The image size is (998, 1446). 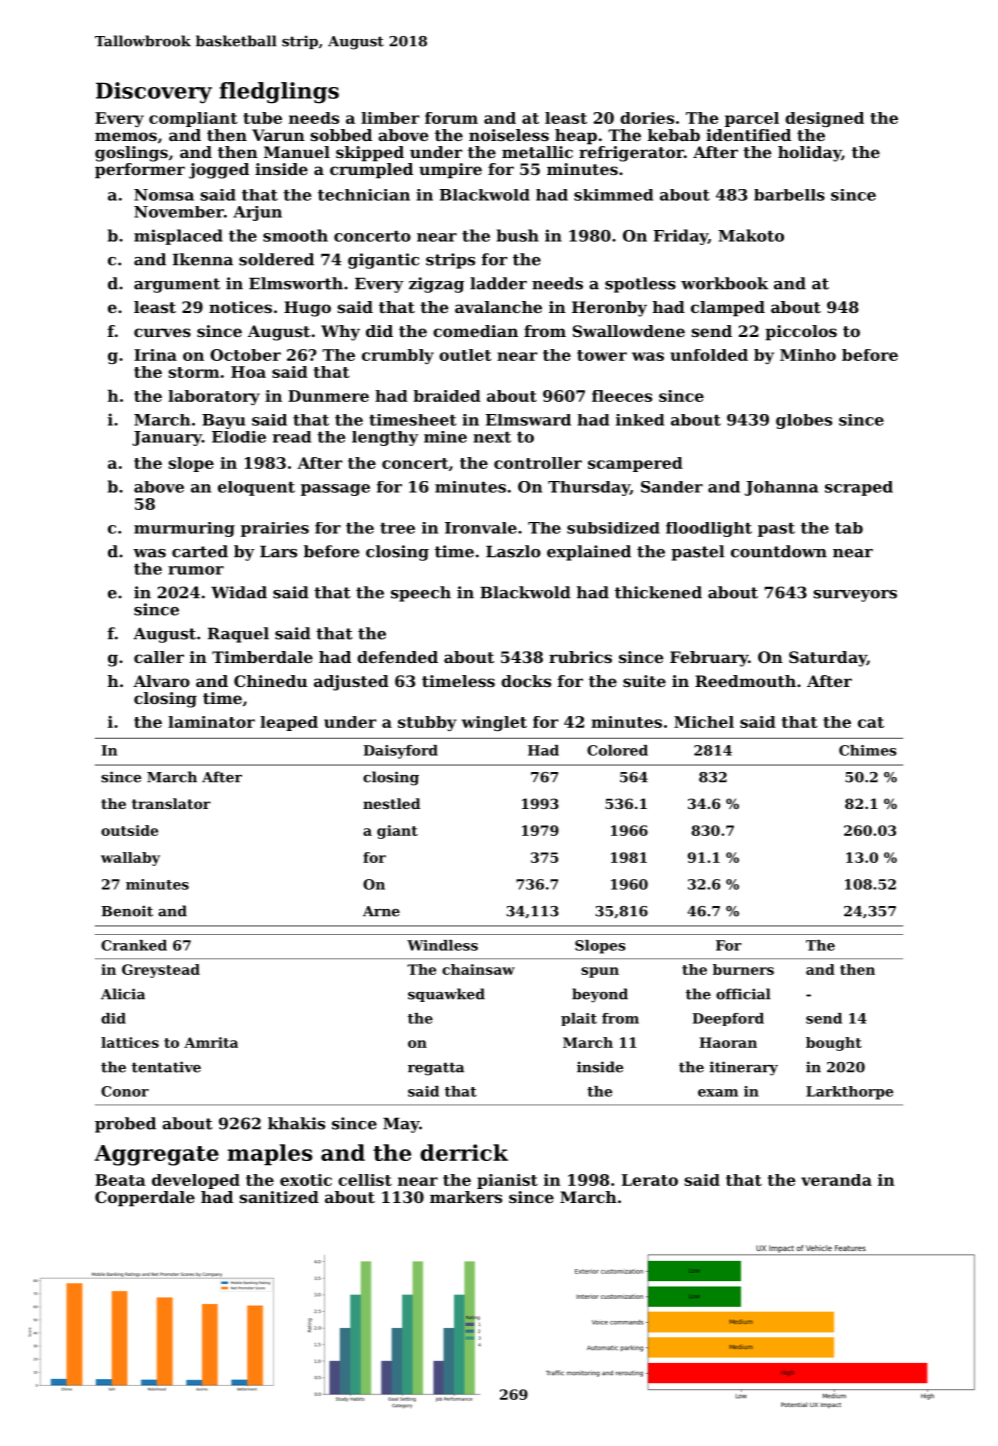 I want to click on explained, so click(x=589, y=553).
